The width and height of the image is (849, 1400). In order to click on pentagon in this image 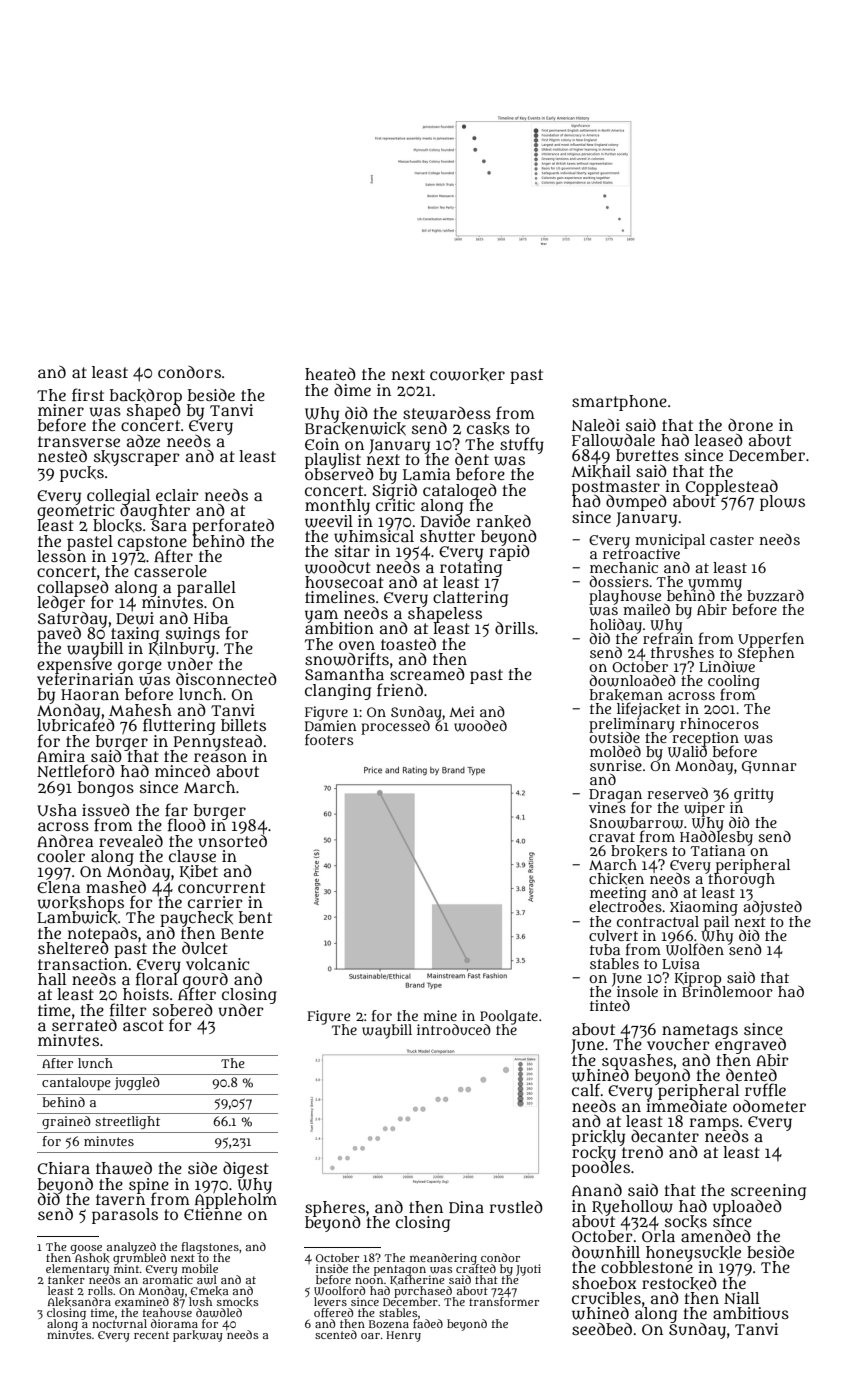, I will do `click(400, 1270)`.
